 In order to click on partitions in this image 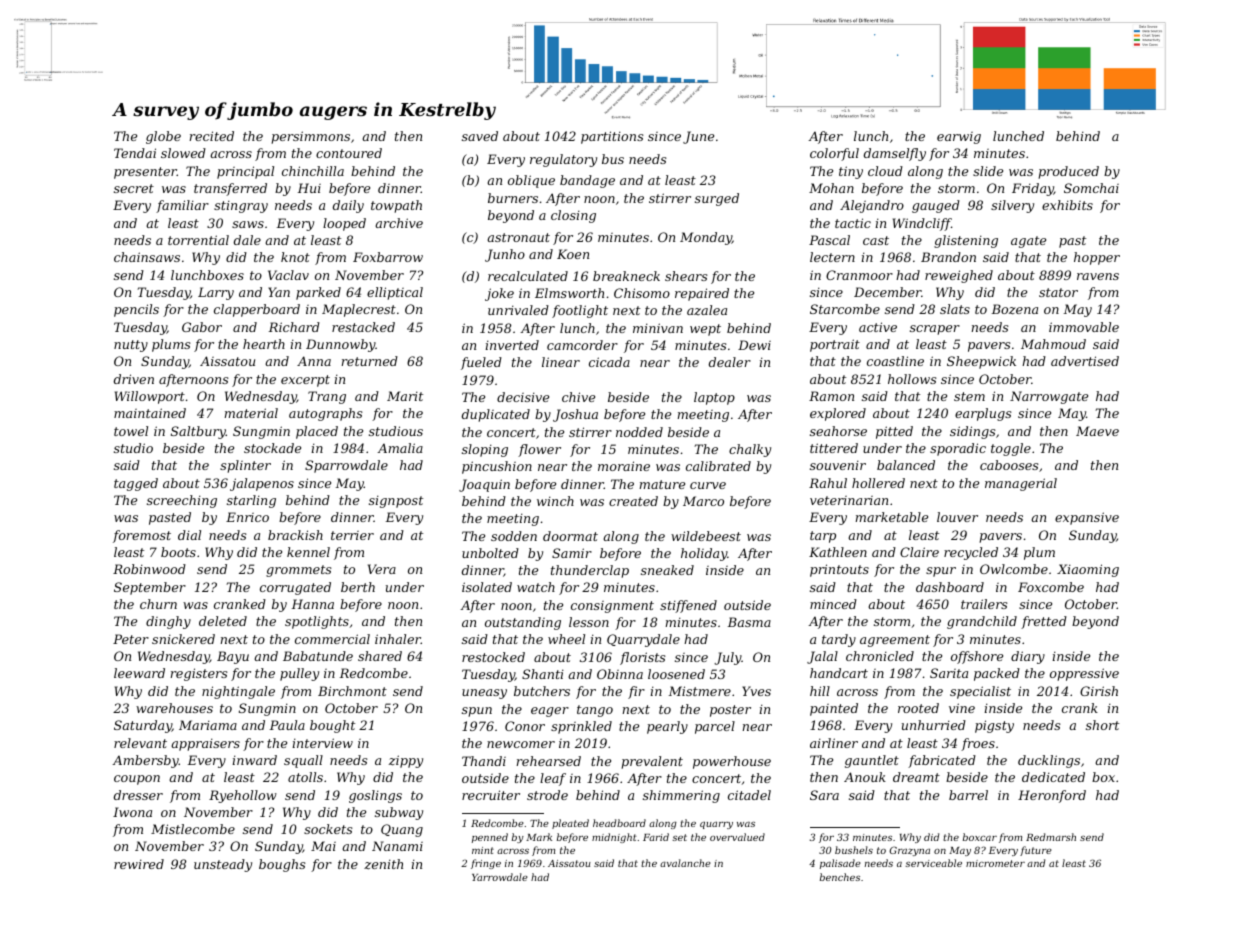, I will do `click(612, 137)`.
